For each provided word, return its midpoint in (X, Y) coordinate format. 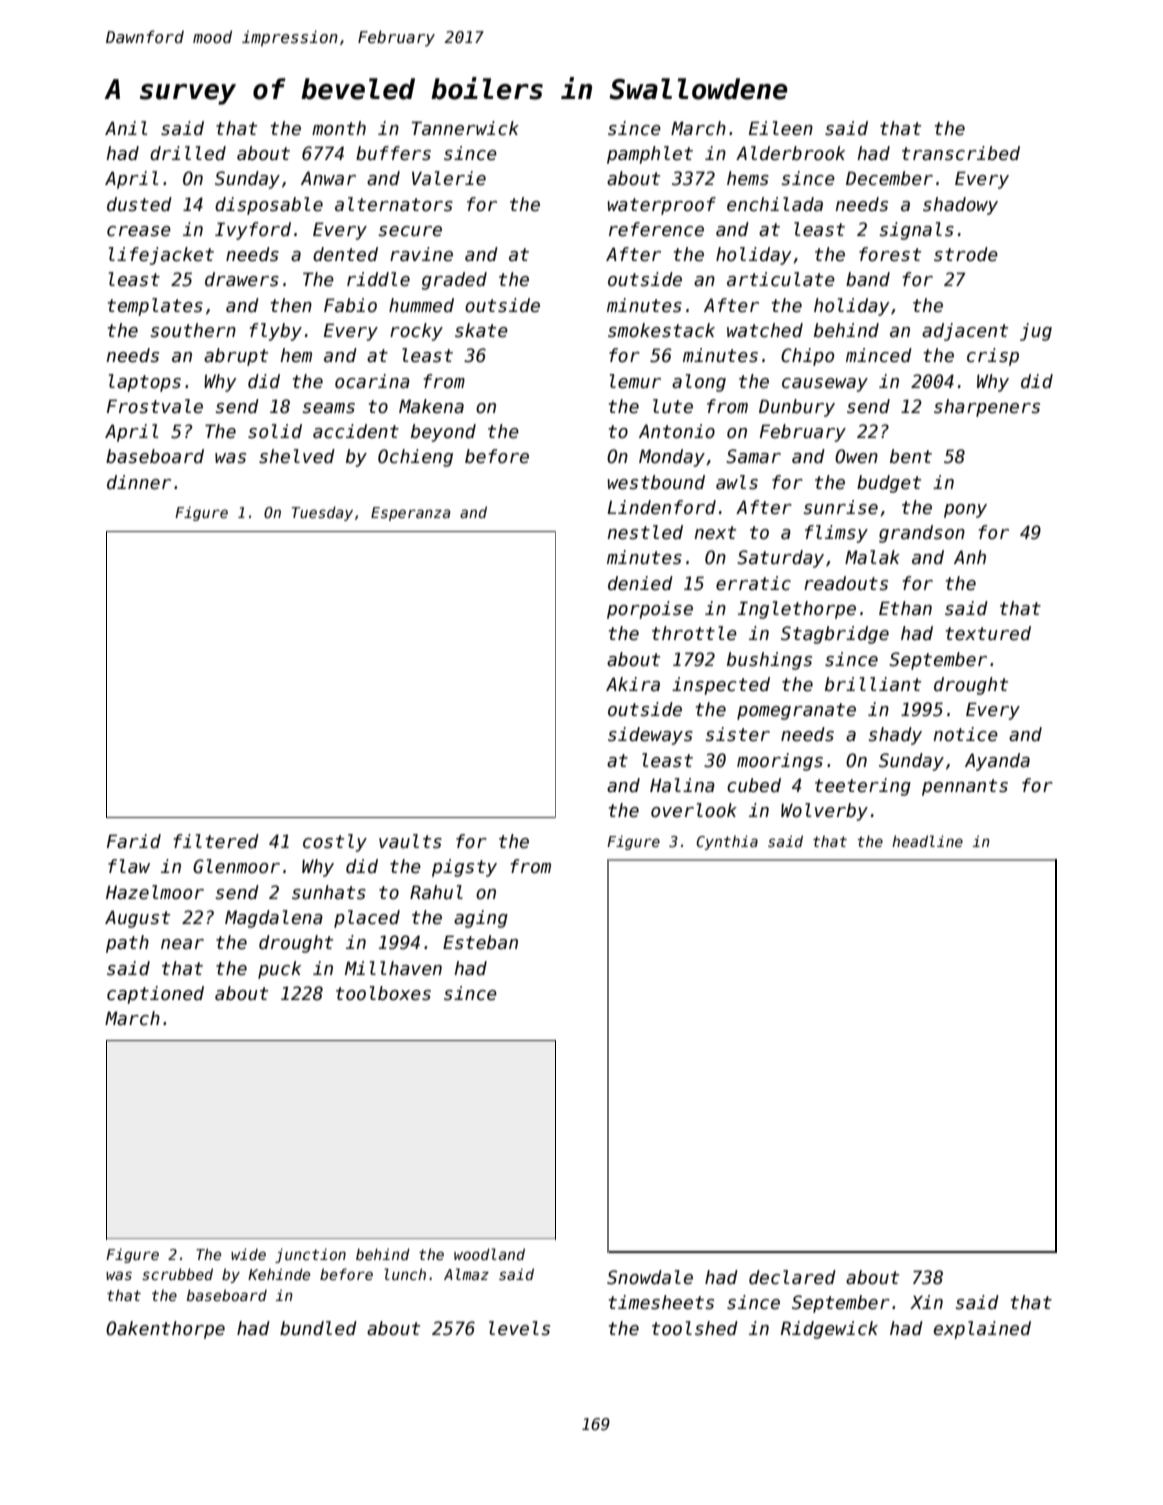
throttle (694, 633)
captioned (155, 995)
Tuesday (322, 513)
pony (965, 511)
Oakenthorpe (165, 1330)
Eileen (781, 128)
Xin (926, 1302)
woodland (489, 1254)
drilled (188, 153)
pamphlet (650, 155)
